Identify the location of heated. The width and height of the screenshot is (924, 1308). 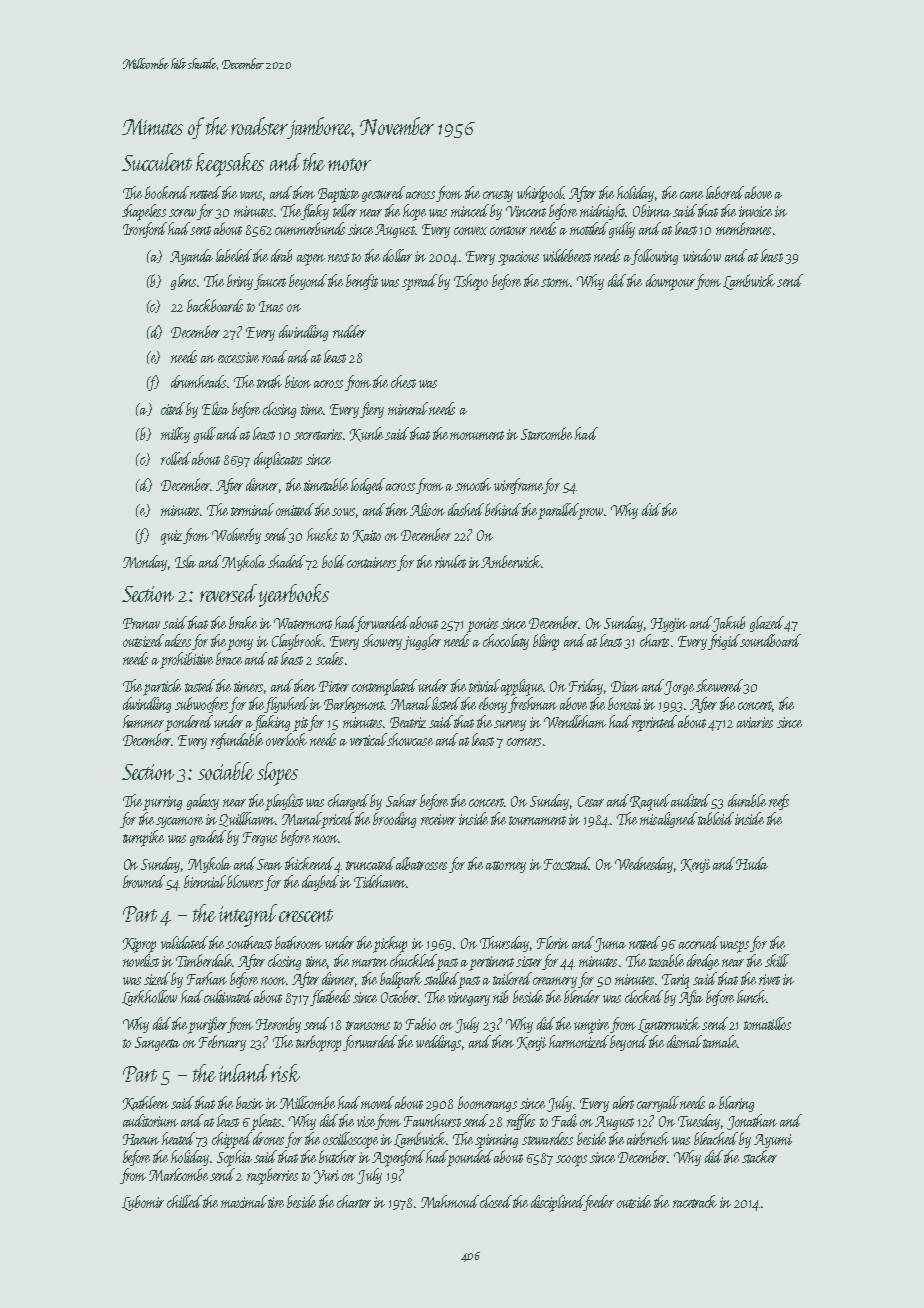
(178, 1138).
